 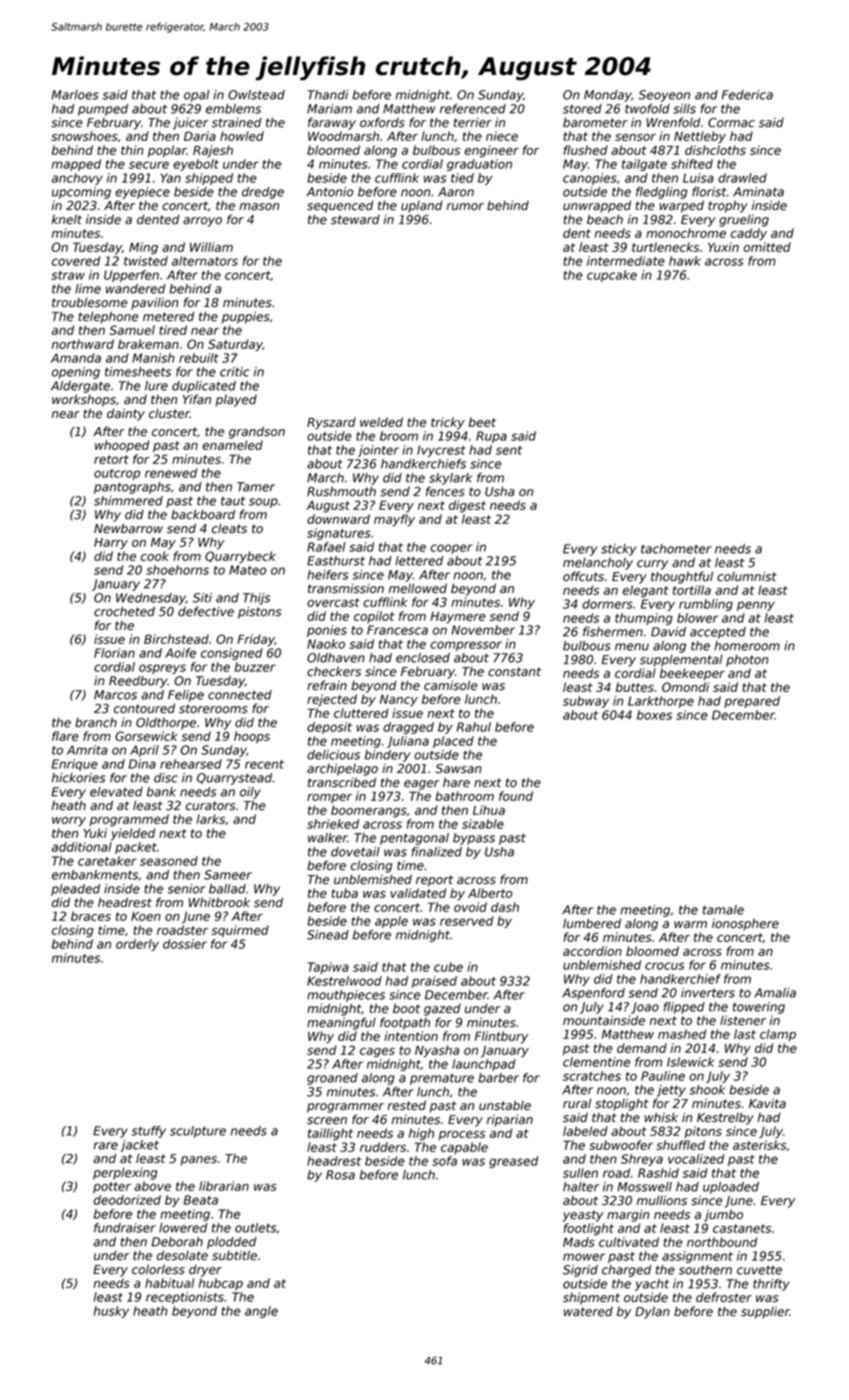 What do you see at coordinates (242, 136) in the screenshot?
I see `howled` at bounding box center [242, 136].
